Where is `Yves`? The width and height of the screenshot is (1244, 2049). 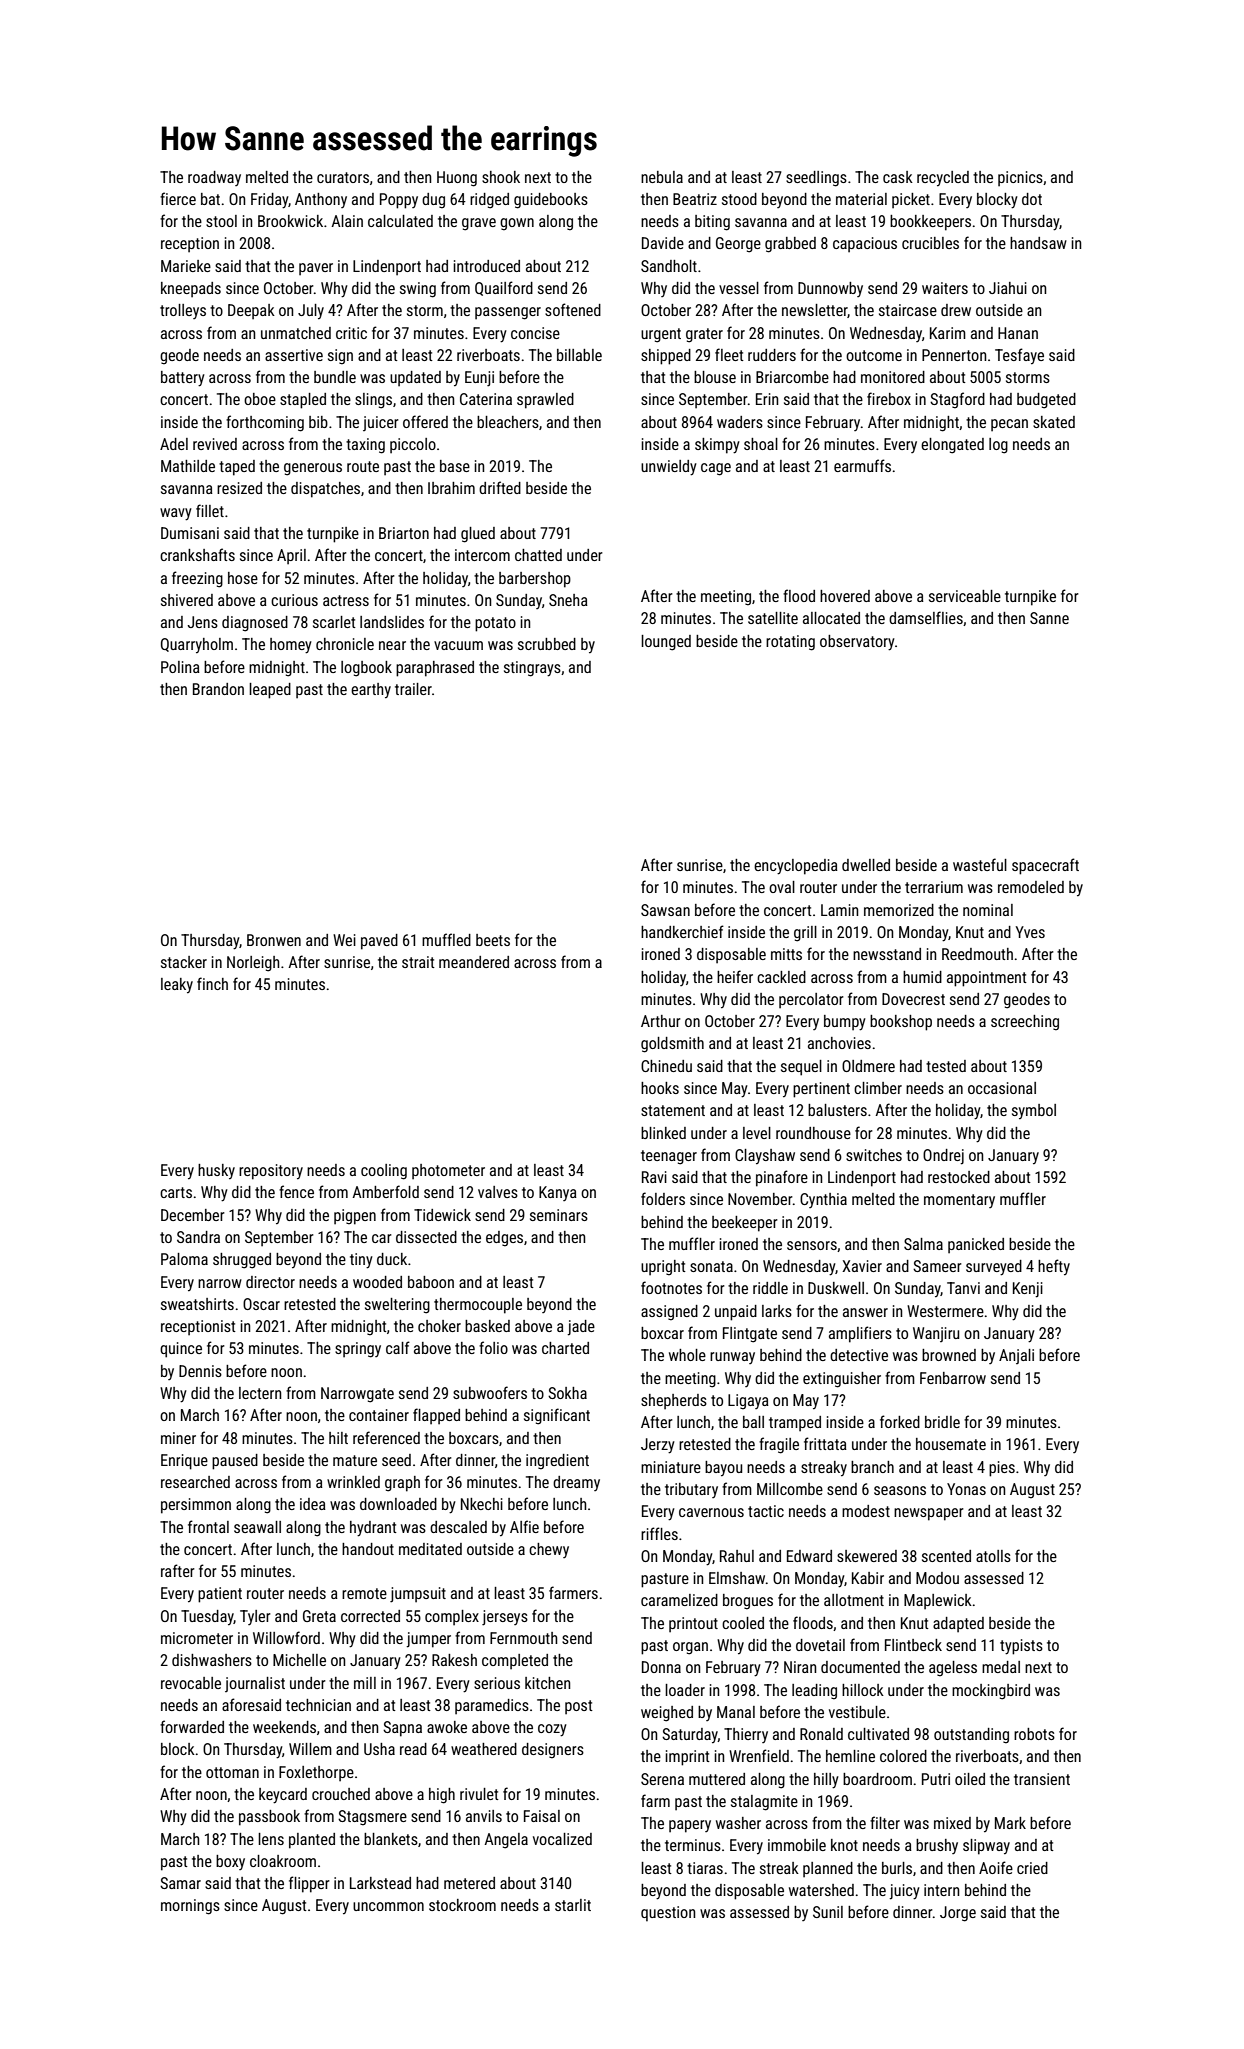
Yves is located at coordinates (1030, 932).
